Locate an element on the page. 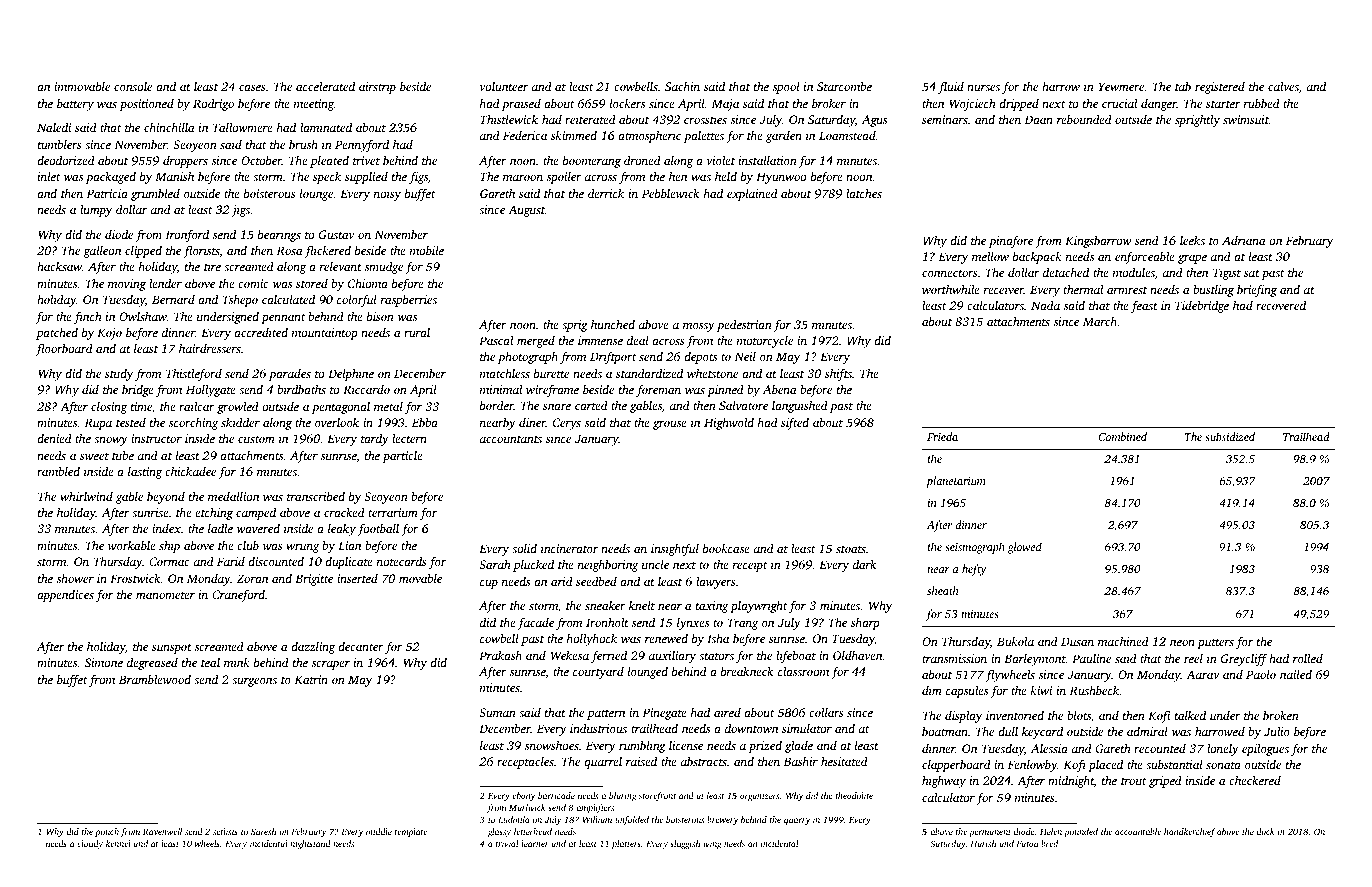  grouse is located at coordinates (670, 425).
